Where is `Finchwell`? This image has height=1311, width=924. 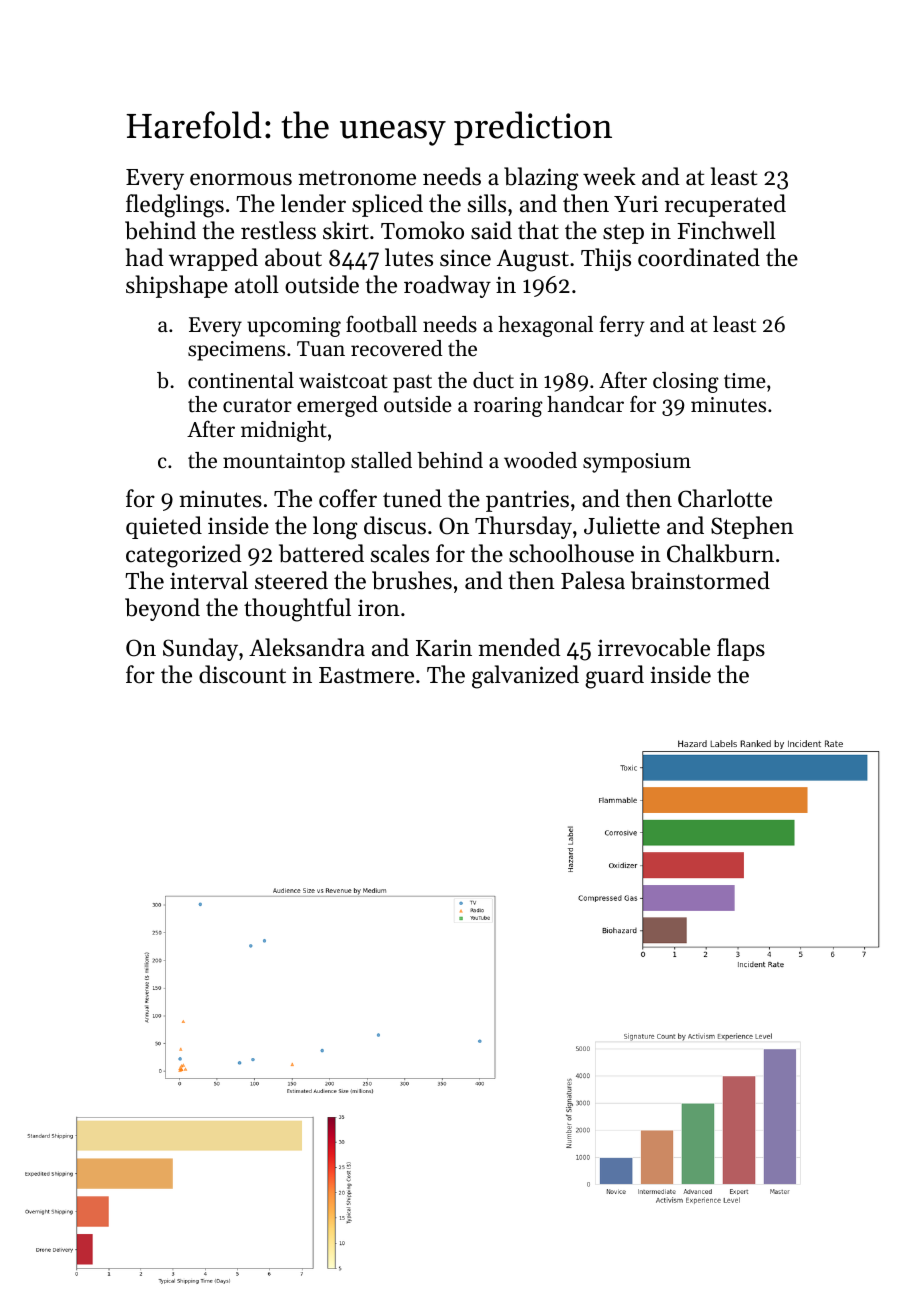
Finchwell is located at coordinates (726, 230).
